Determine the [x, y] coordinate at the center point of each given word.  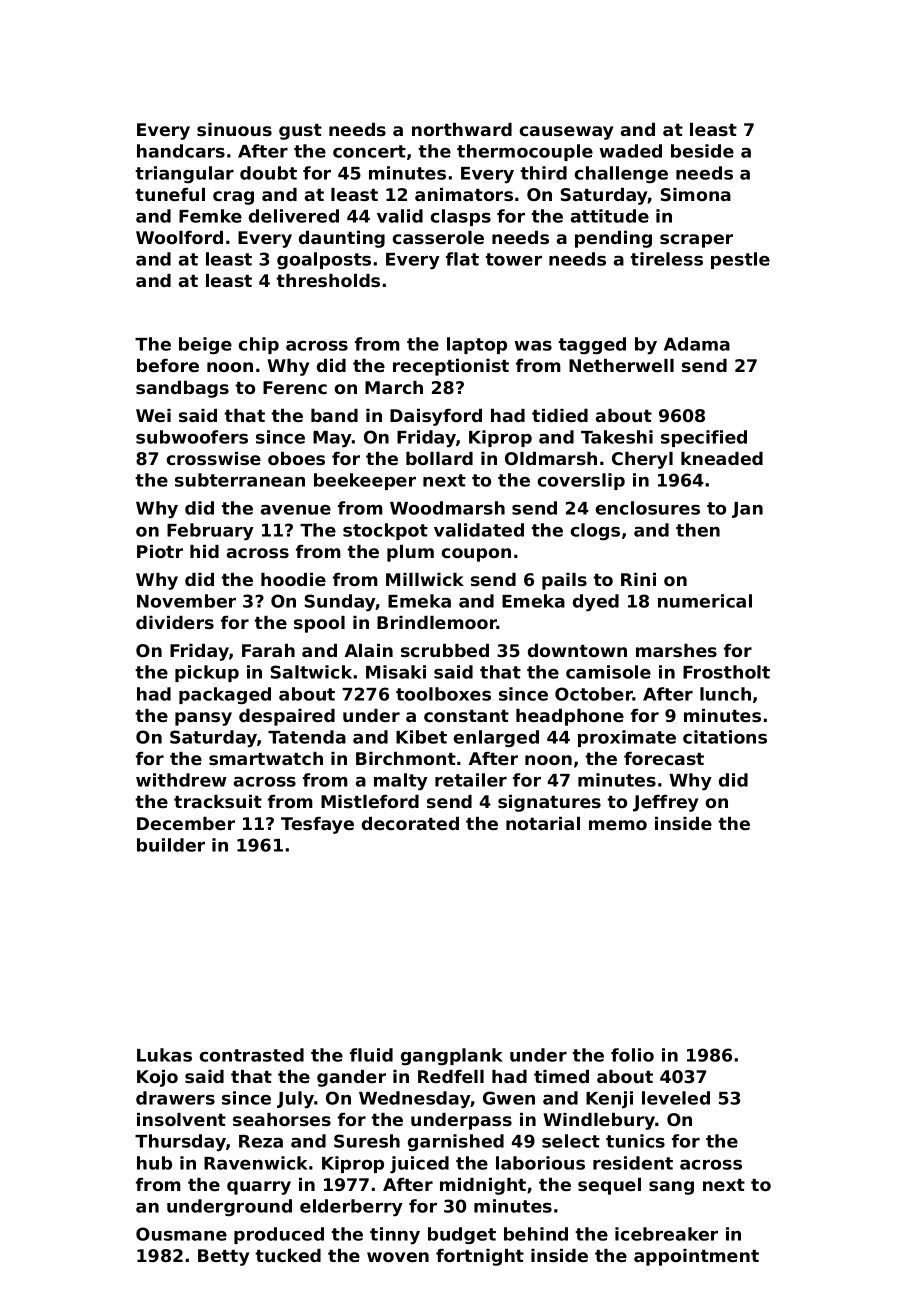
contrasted [252, 1055]
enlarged [496, 738]
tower [513, 259]
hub [154, 1163]
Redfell [451, 1076]
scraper [696, 241]
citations [725, 737]
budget [462, 1235]
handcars [181, 151]
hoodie [293, 579]
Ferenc [295, 387]
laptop [477, 345]
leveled [676, 1098]
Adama [697, 344]
